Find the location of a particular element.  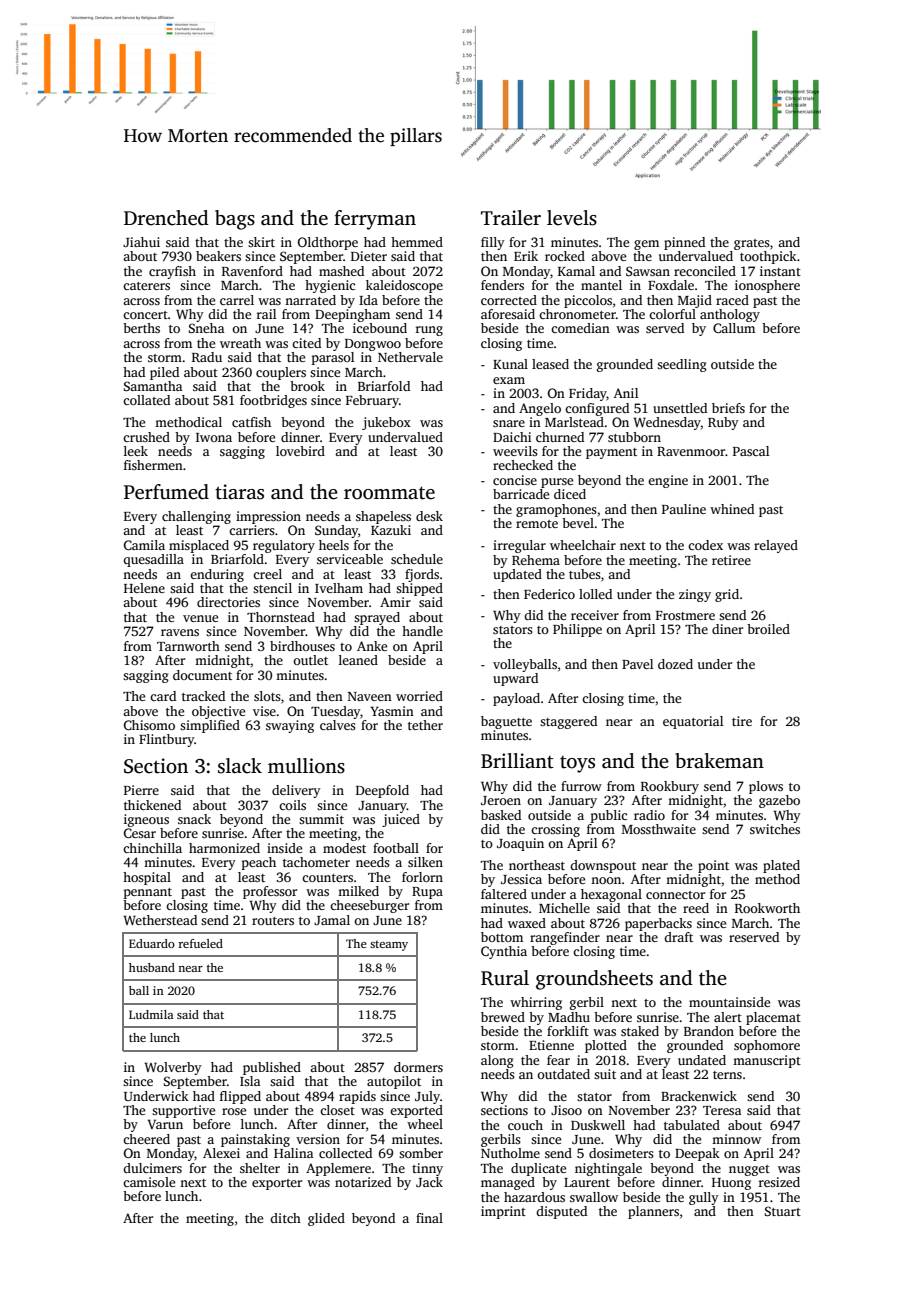

toothpick is located at coordinates (768, 257).
